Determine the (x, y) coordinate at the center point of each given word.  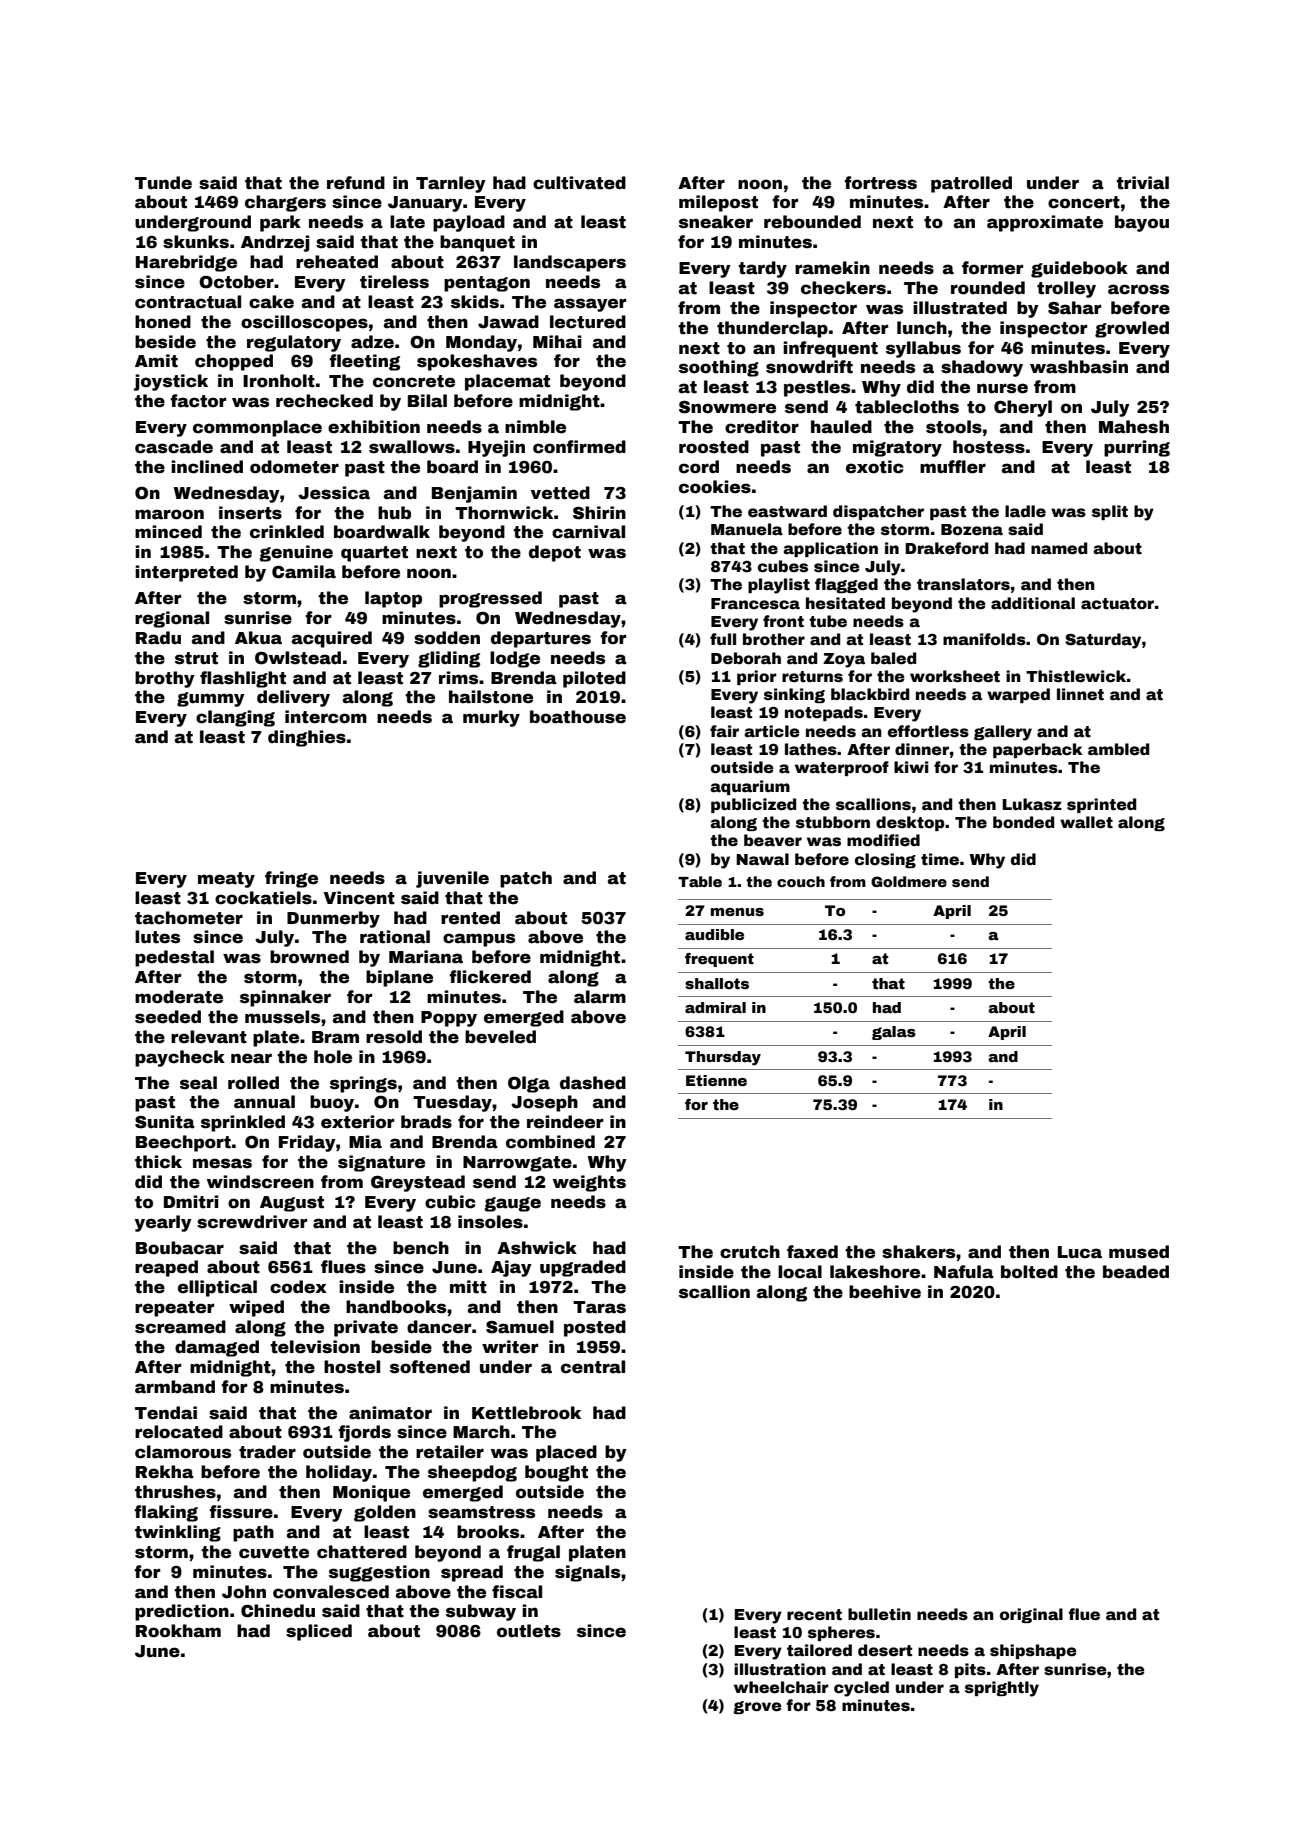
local (800, 1272)
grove (757, 1707)
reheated (337, 262)
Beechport (183, 1143)
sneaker (716, 222)
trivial (1142, 183)
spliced (319, 1632)
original (1031, 1615)
